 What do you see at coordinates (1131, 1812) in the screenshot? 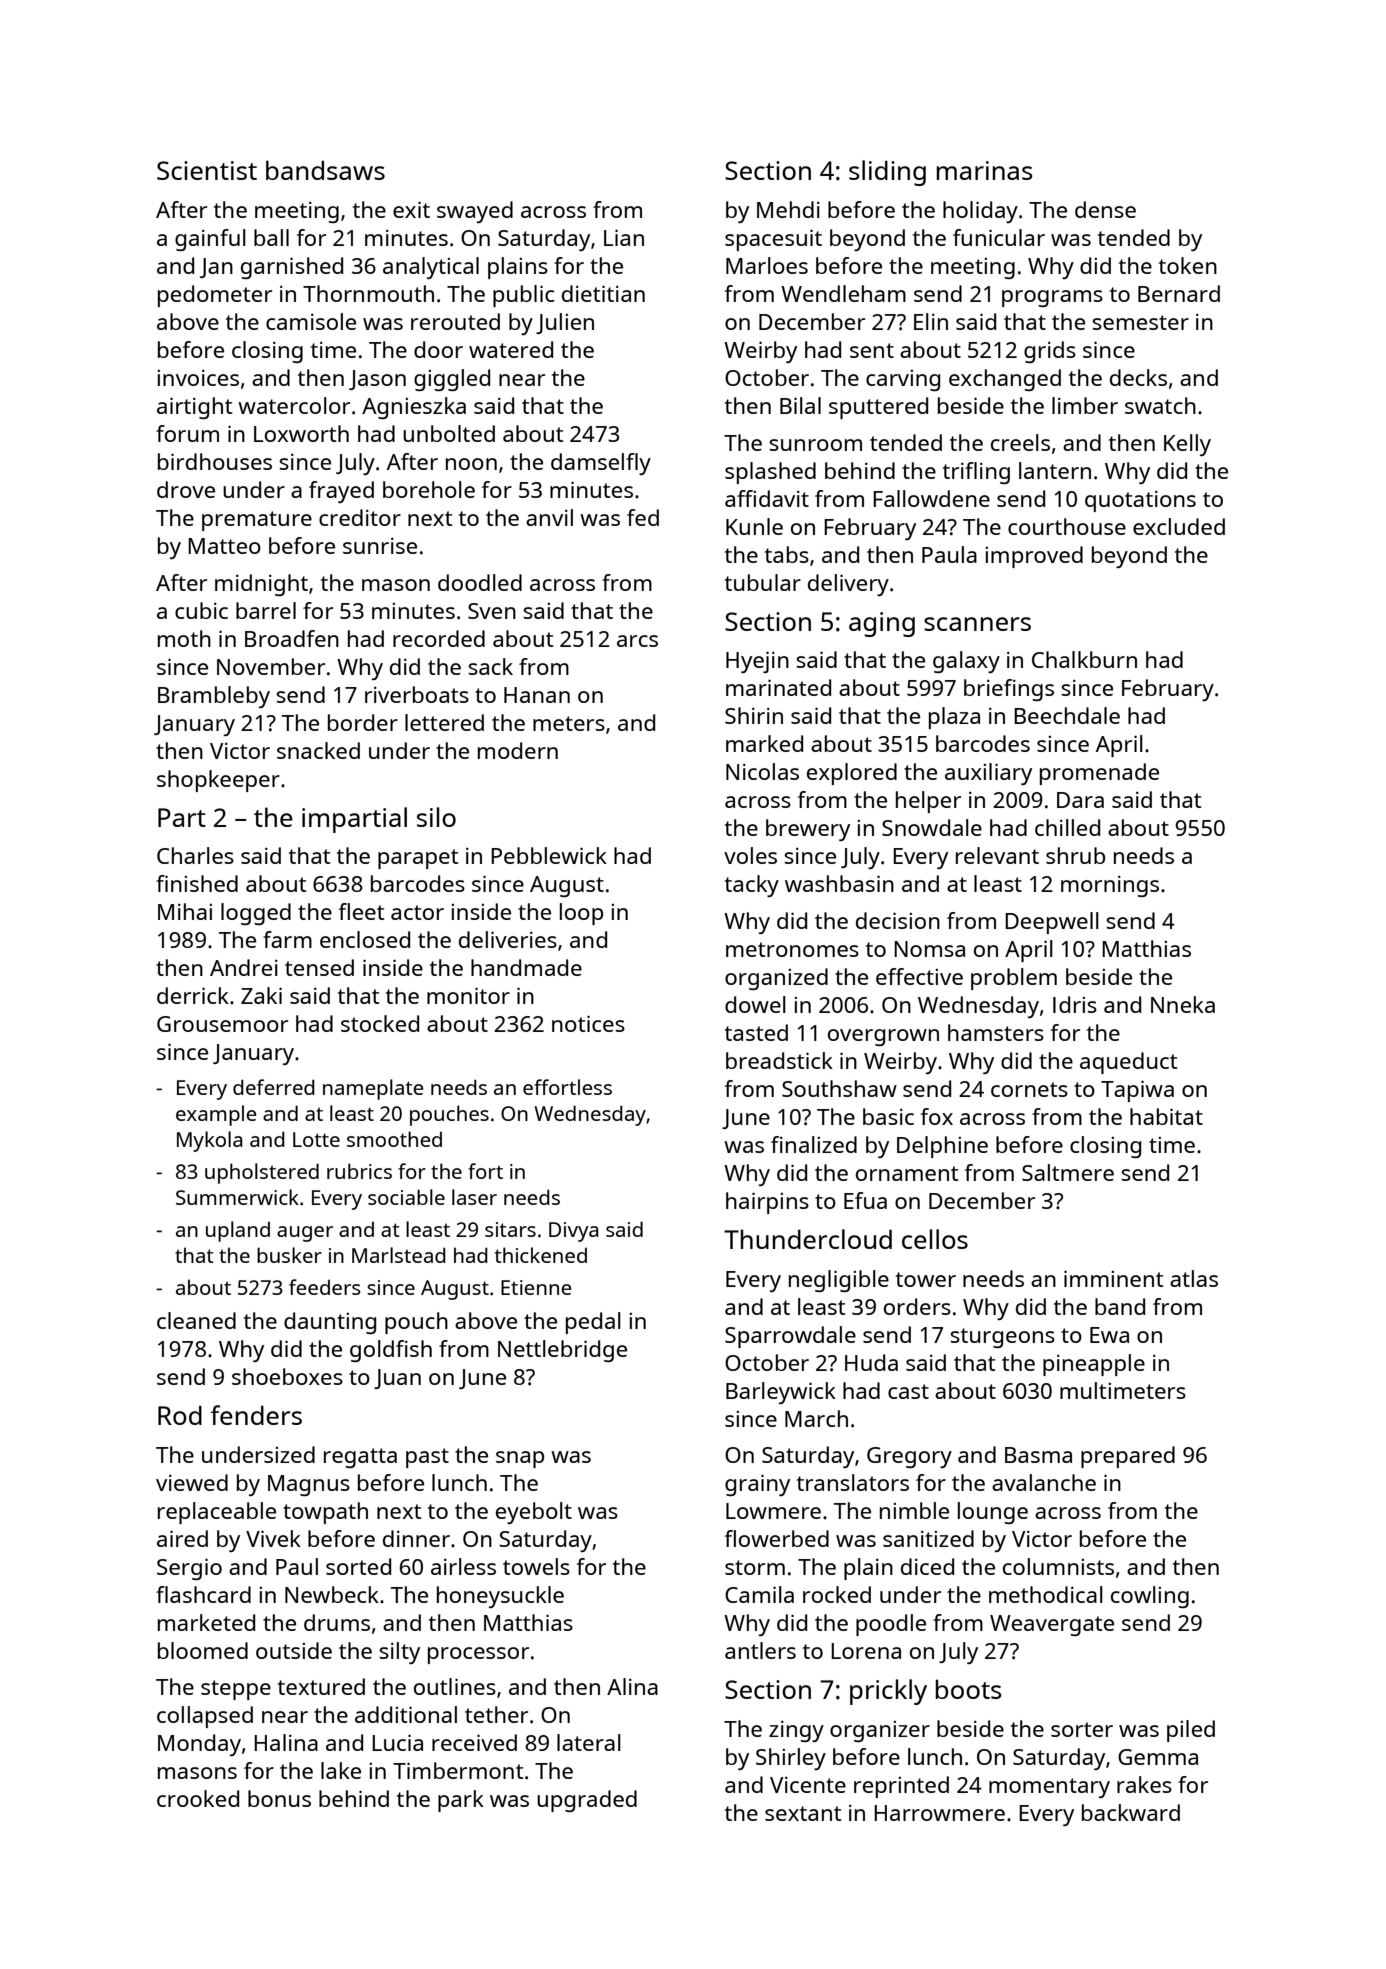
I see `backward` at bounding box center [1131, 1812].
